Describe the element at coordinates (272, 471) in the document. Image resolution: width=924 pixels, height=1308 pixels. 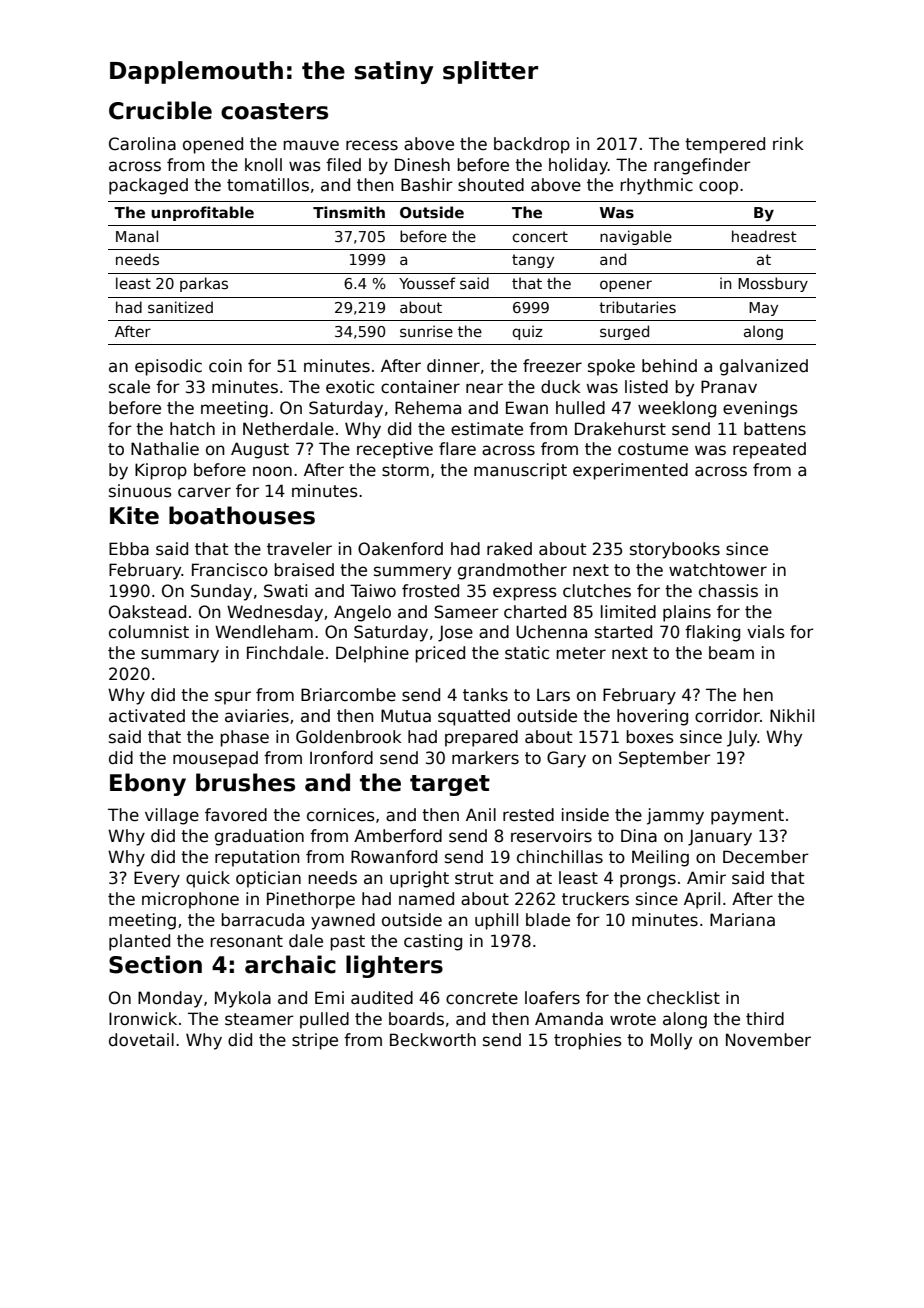
I see `noon` at that location.
